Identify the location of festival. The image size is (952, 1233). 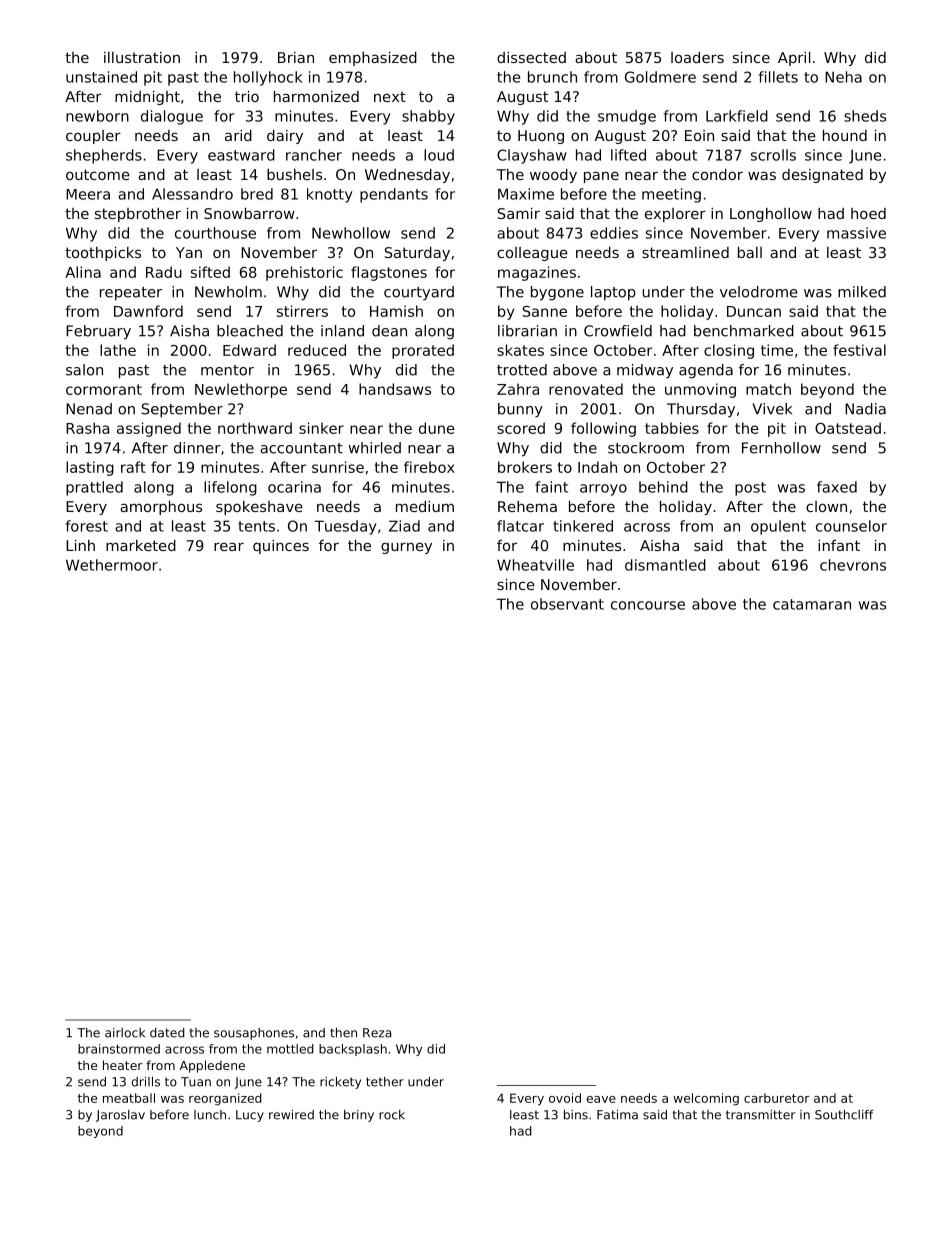
(859, 350).
